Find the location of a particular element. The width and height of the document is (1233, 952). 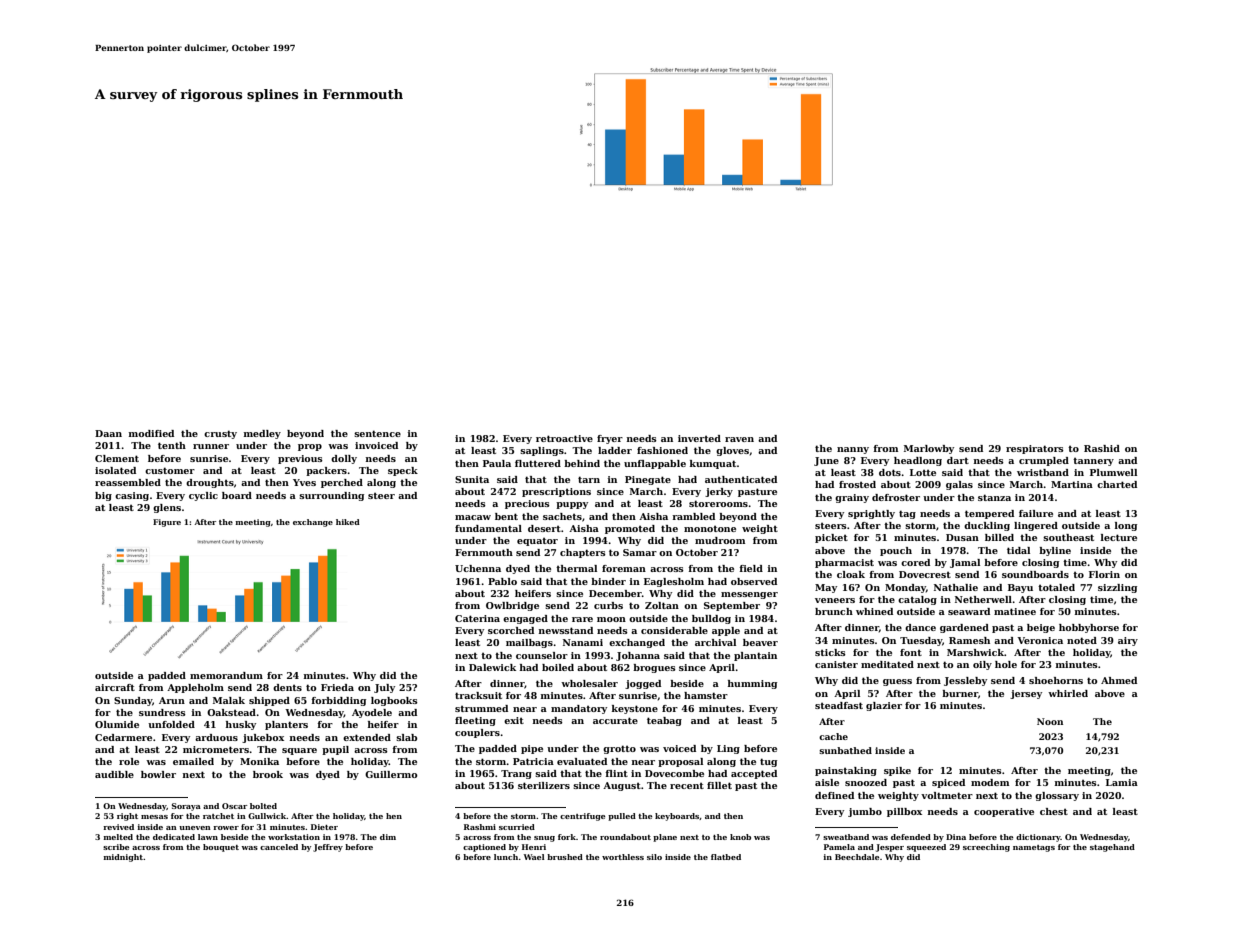

Paula is located at coordinates (497, 463).
